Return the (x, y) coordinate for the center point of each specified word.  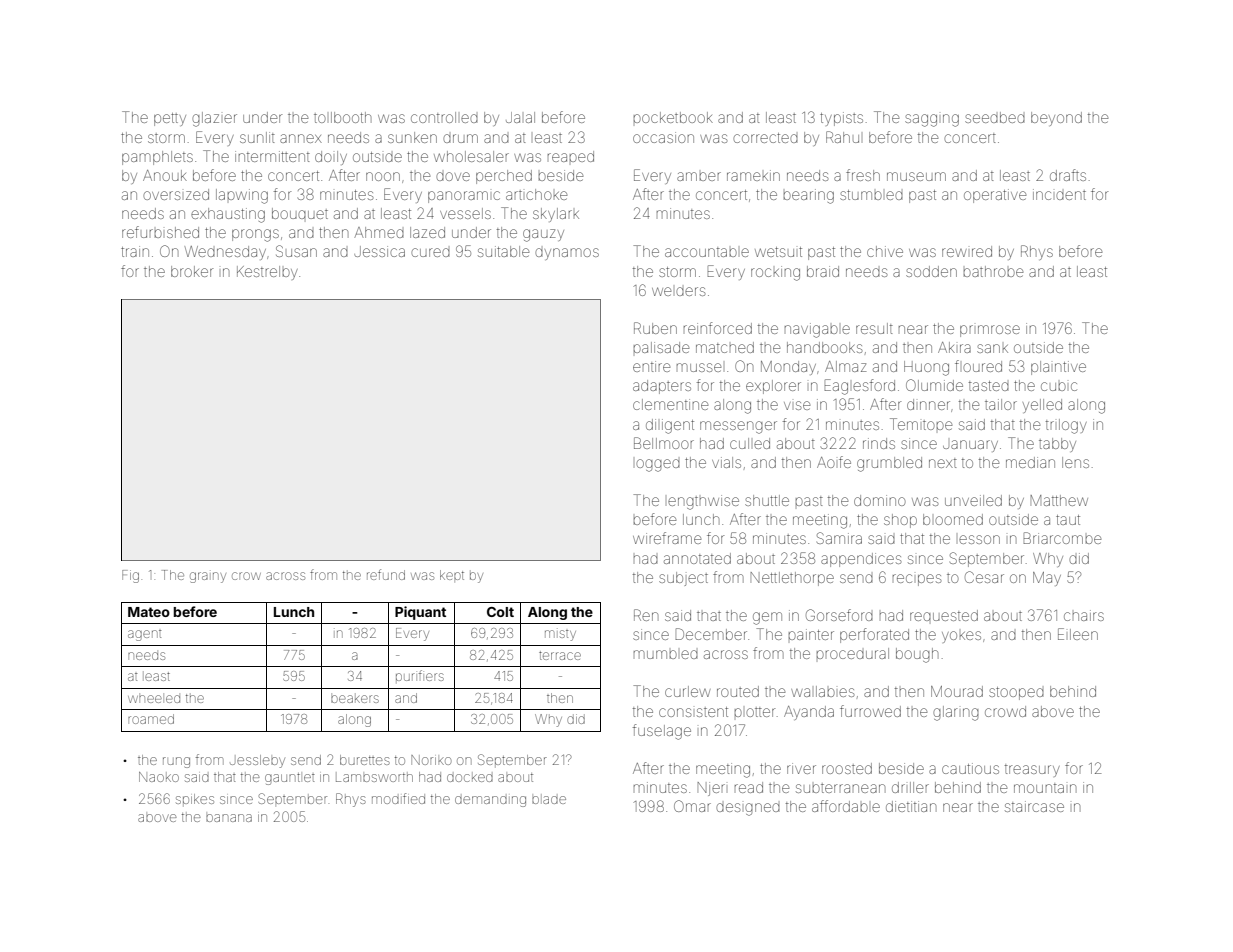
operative (995, 196)
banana (229, 818)
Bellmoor (664, 443)
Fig (130, 576)
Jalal (520, 117)
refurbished (160, 232)
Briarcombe (1062, 538)
